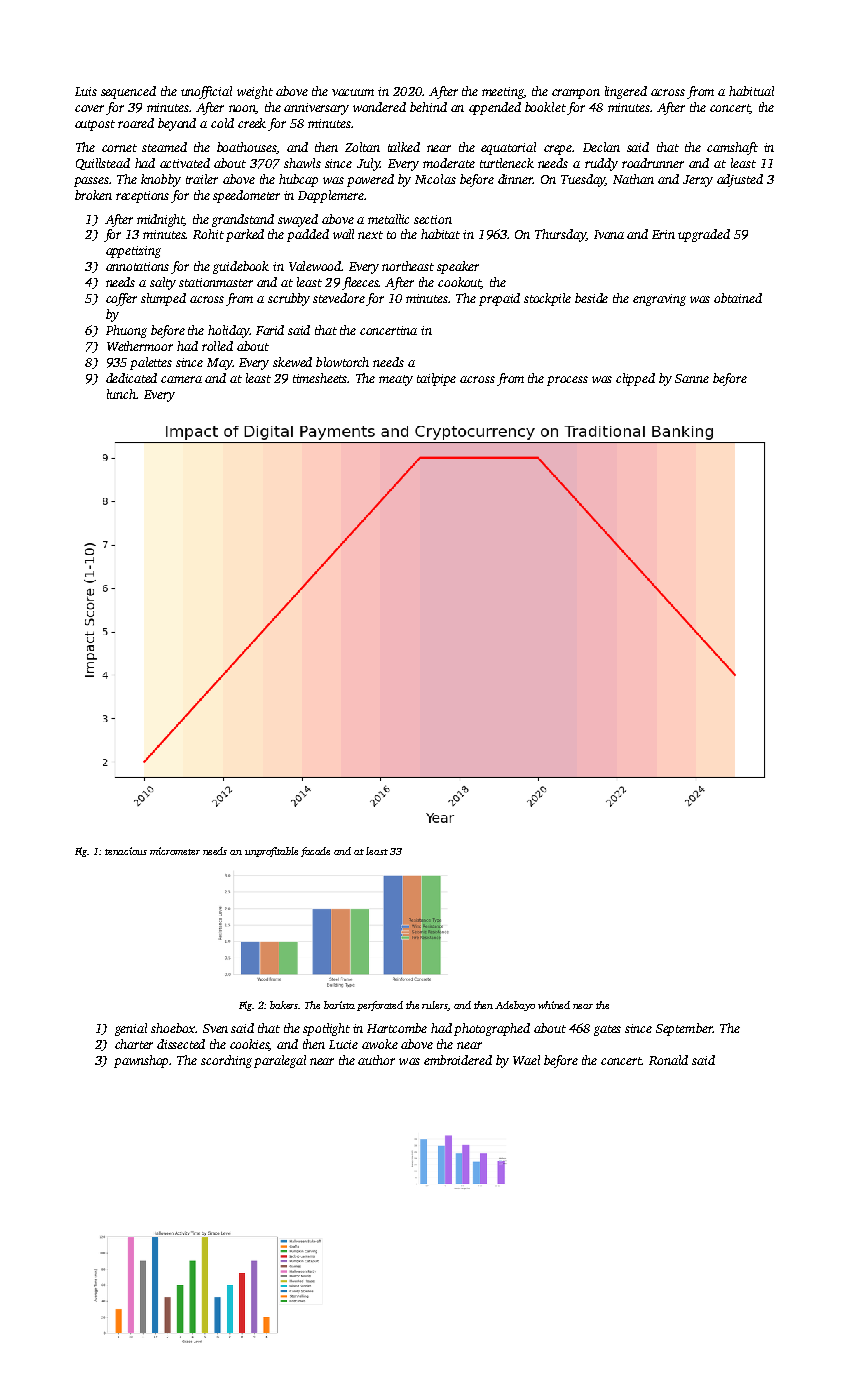 Image resolution: width=849 pixels, height=1400 pixels. Describe the element at coordinates (495, 108) in the page. I see `appended` at that location.
